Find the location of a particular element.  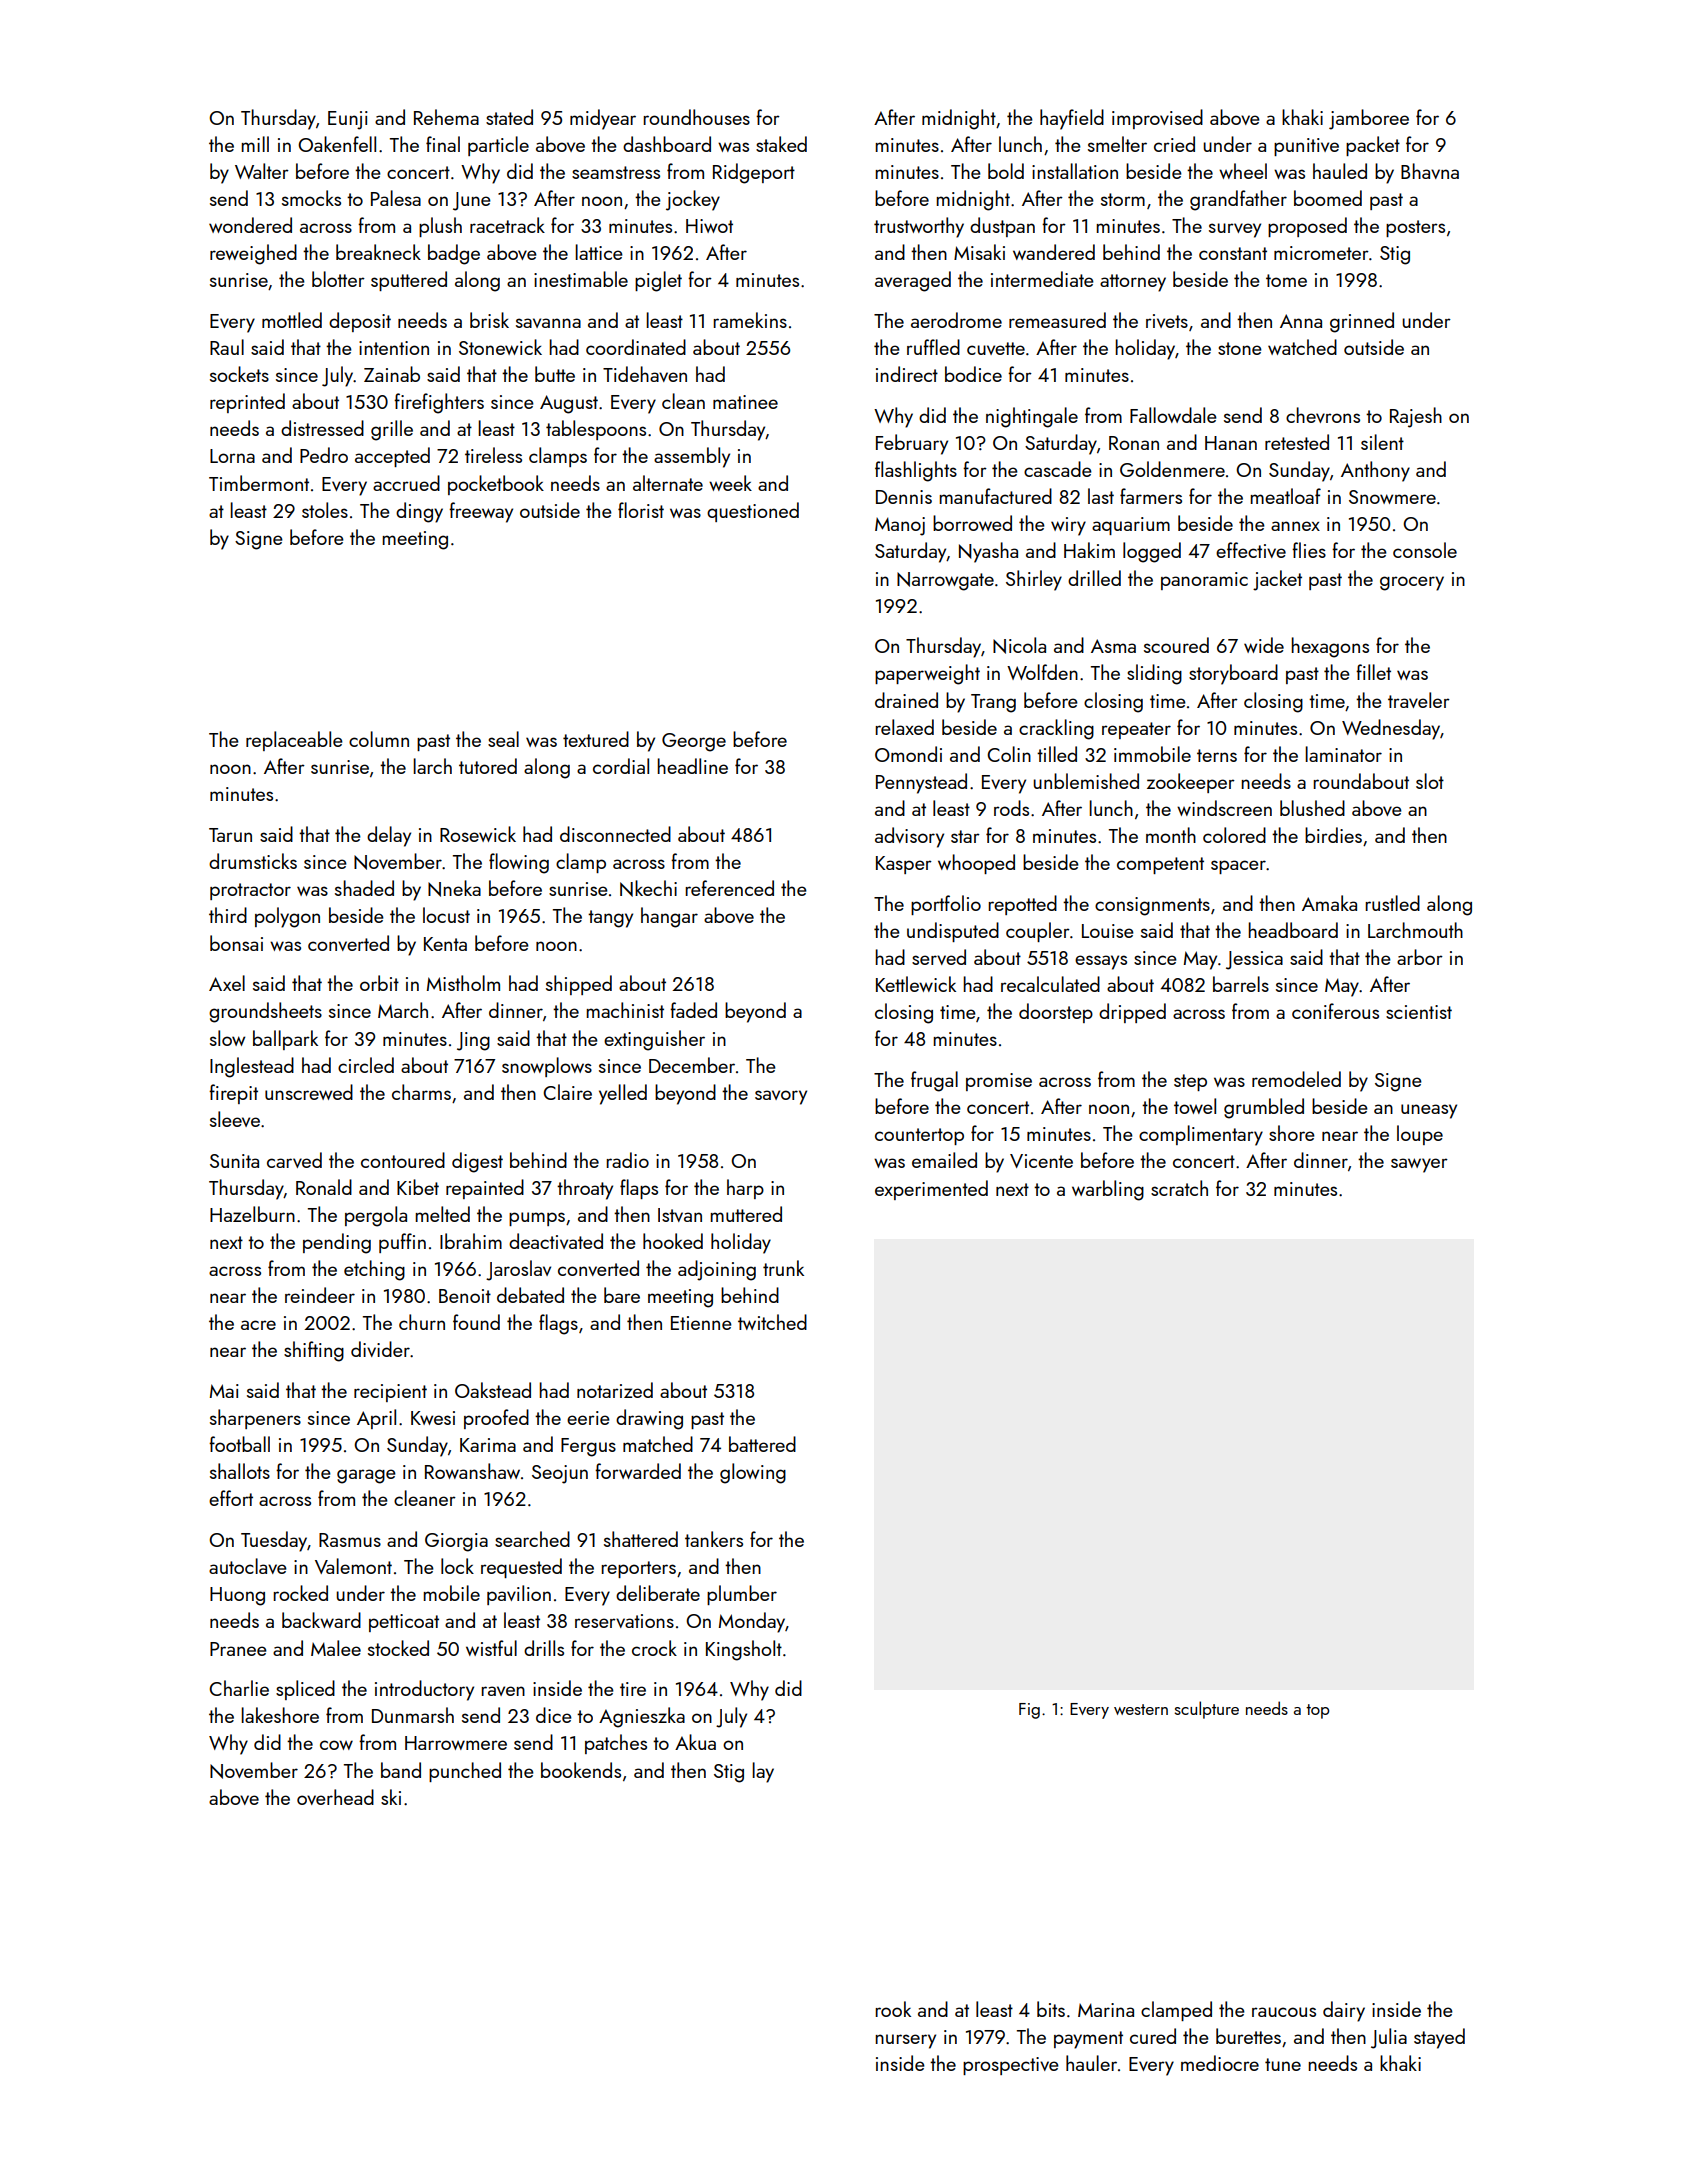

sawyer is located at coordinates (1419, 1165).
